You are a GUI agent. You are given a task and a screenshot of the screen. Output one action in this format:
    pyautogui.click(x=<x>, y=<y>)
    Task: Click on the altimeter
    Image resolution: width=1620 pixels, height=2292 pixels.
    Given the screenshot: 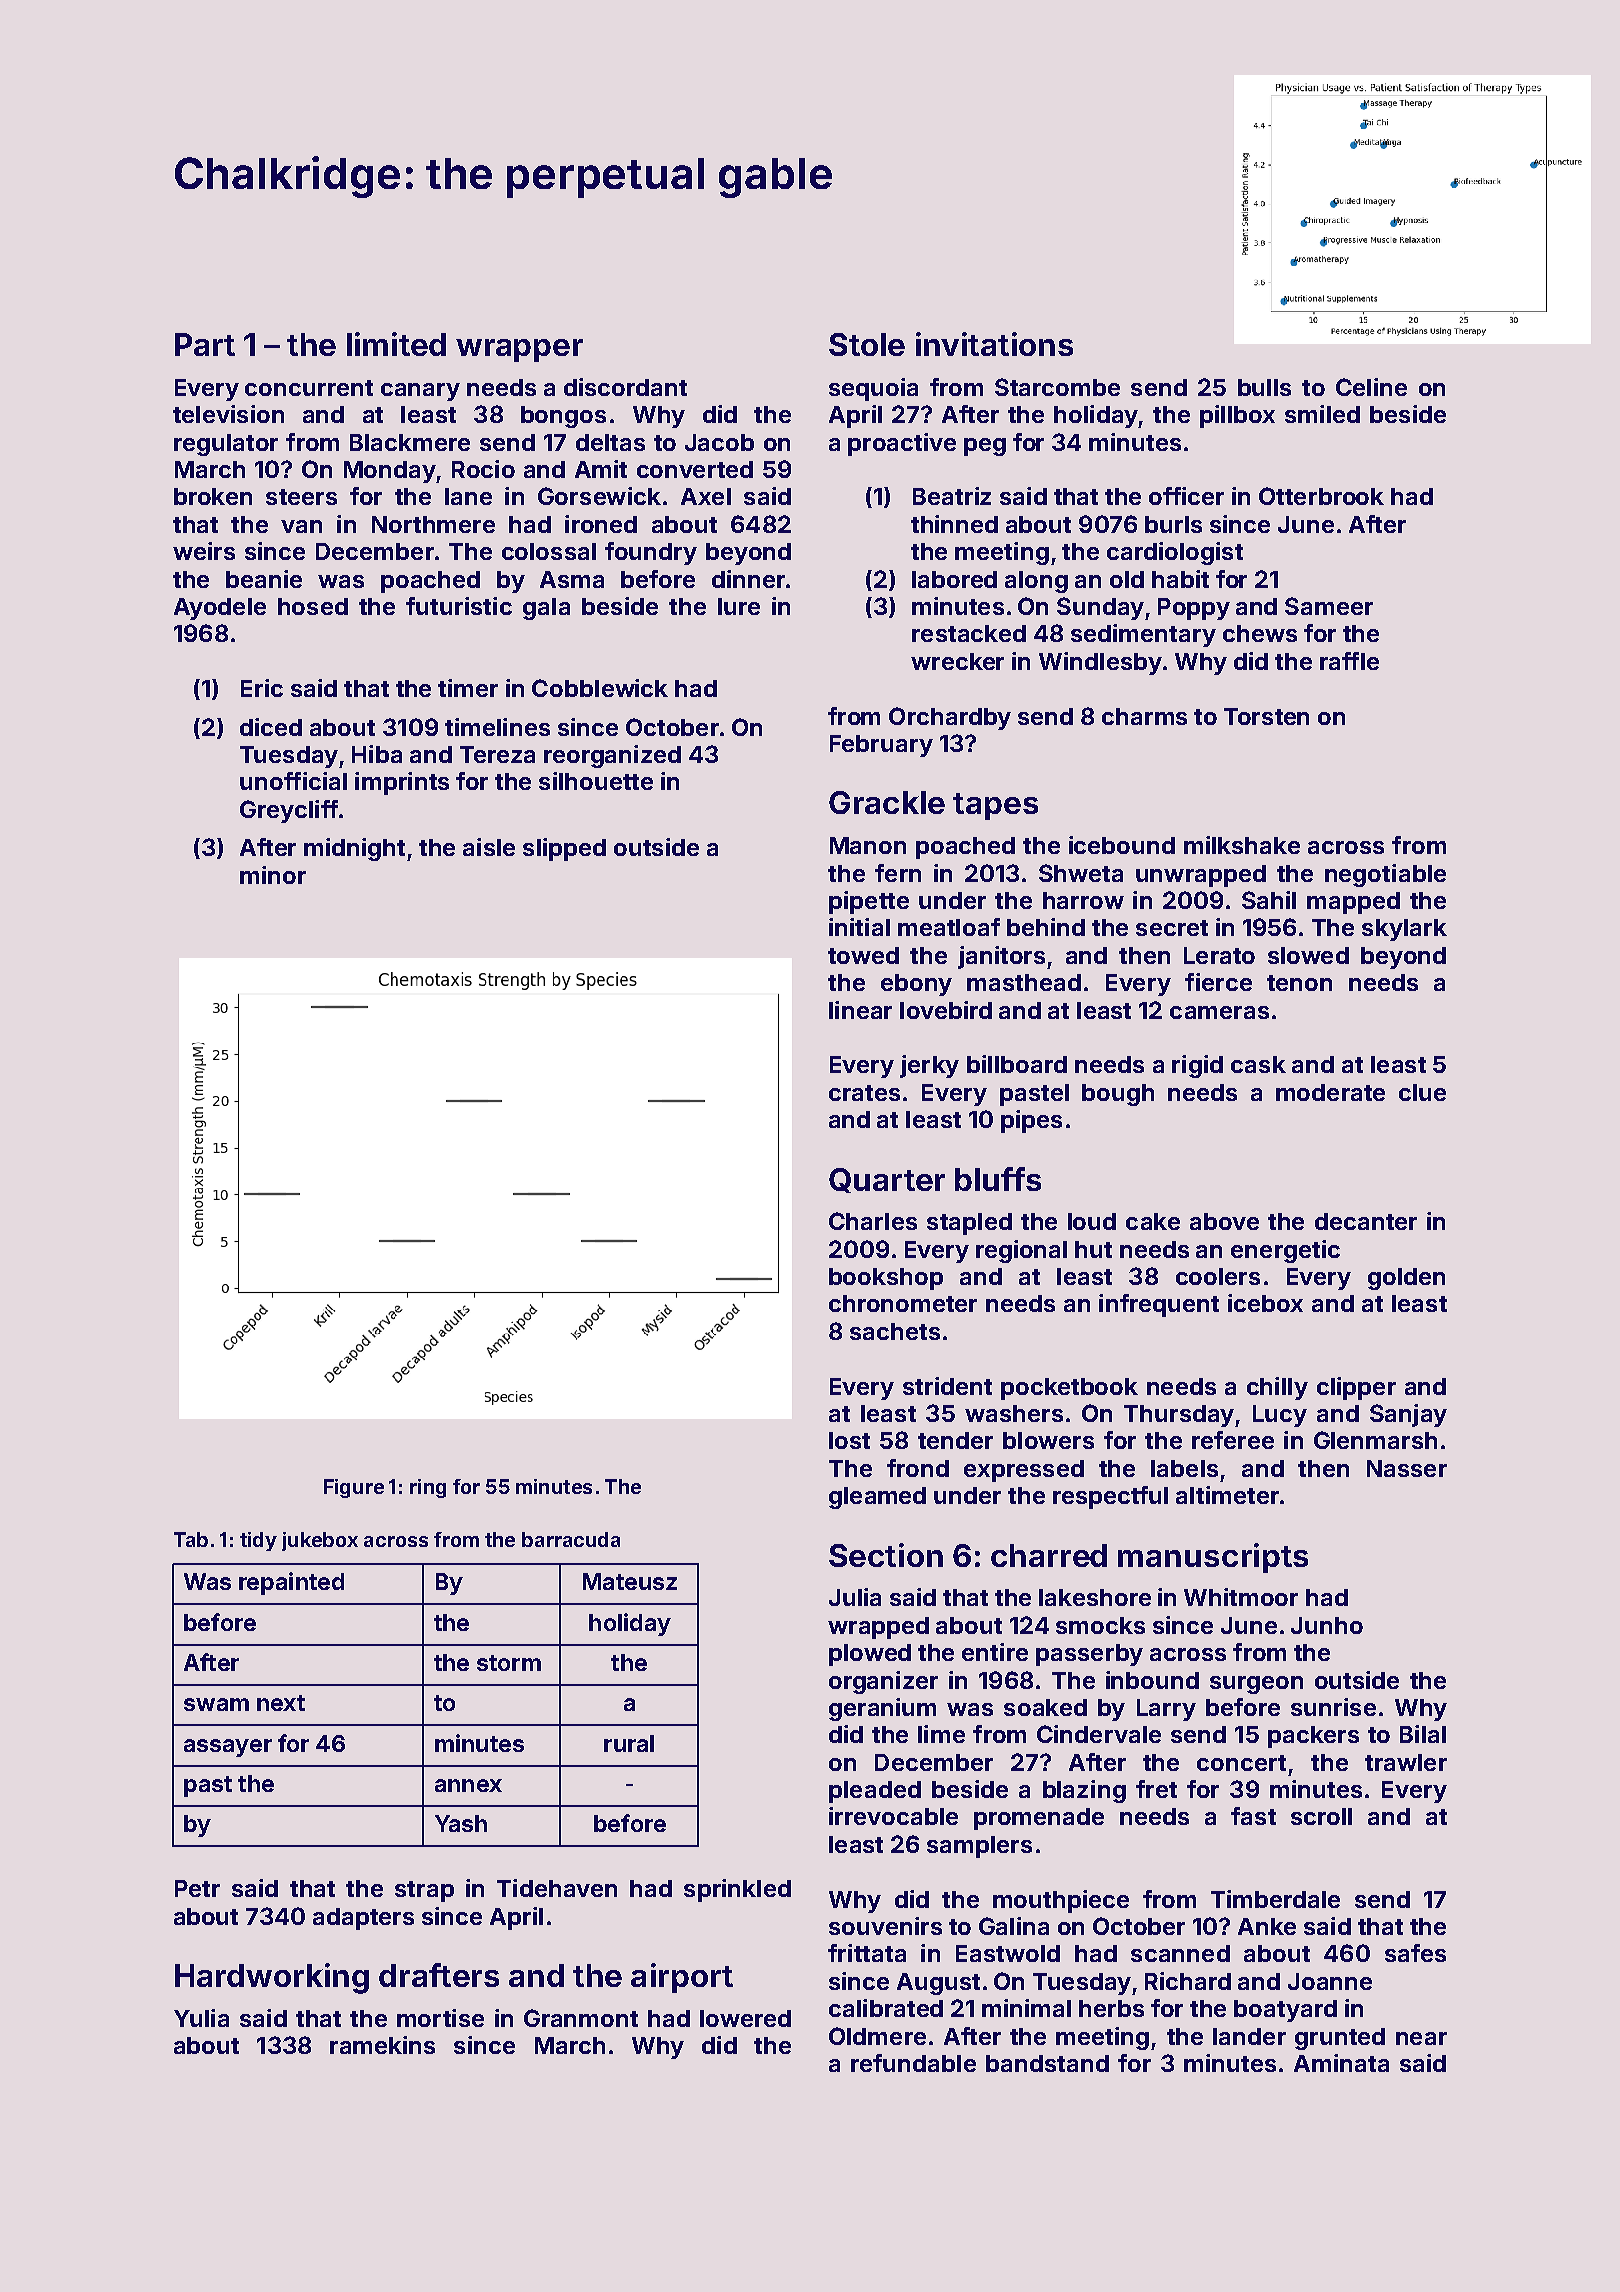 What is the action you would take?
    pyautogui.click(x=1227, y=1495)
